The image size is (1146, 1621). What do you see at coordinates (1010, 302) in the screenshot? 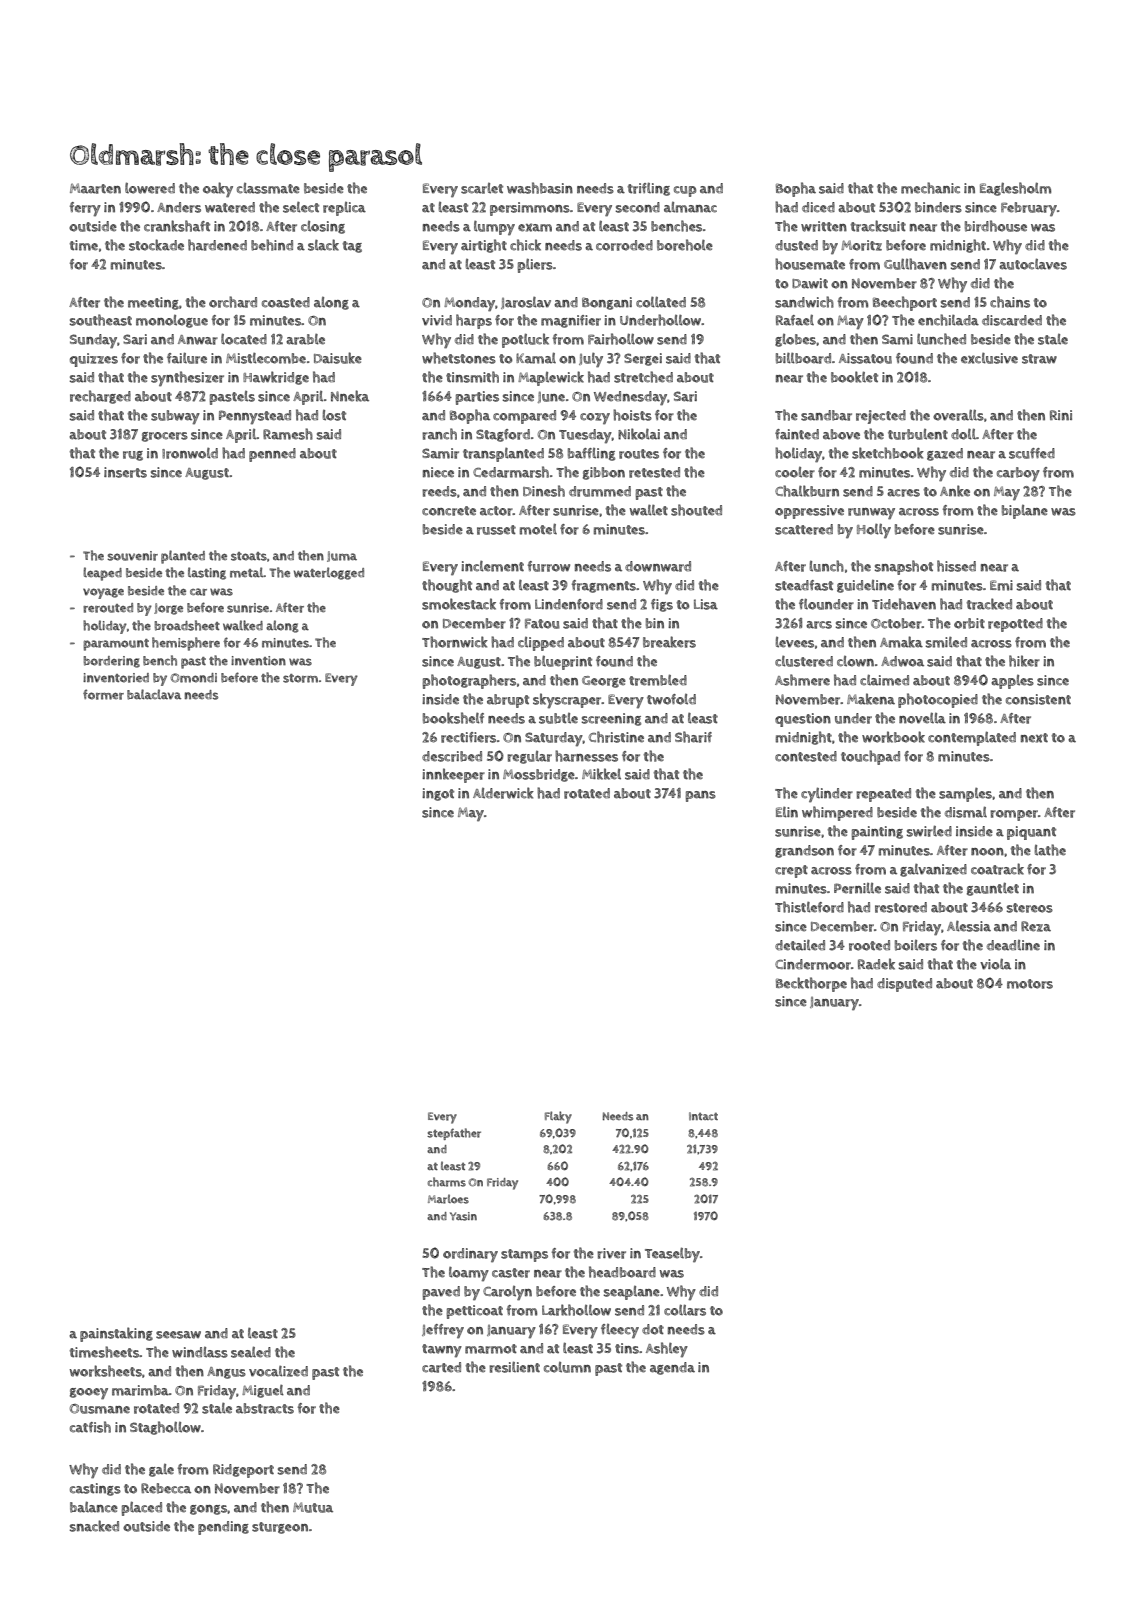
I see `chains` at bounding box center [1010, 302].
